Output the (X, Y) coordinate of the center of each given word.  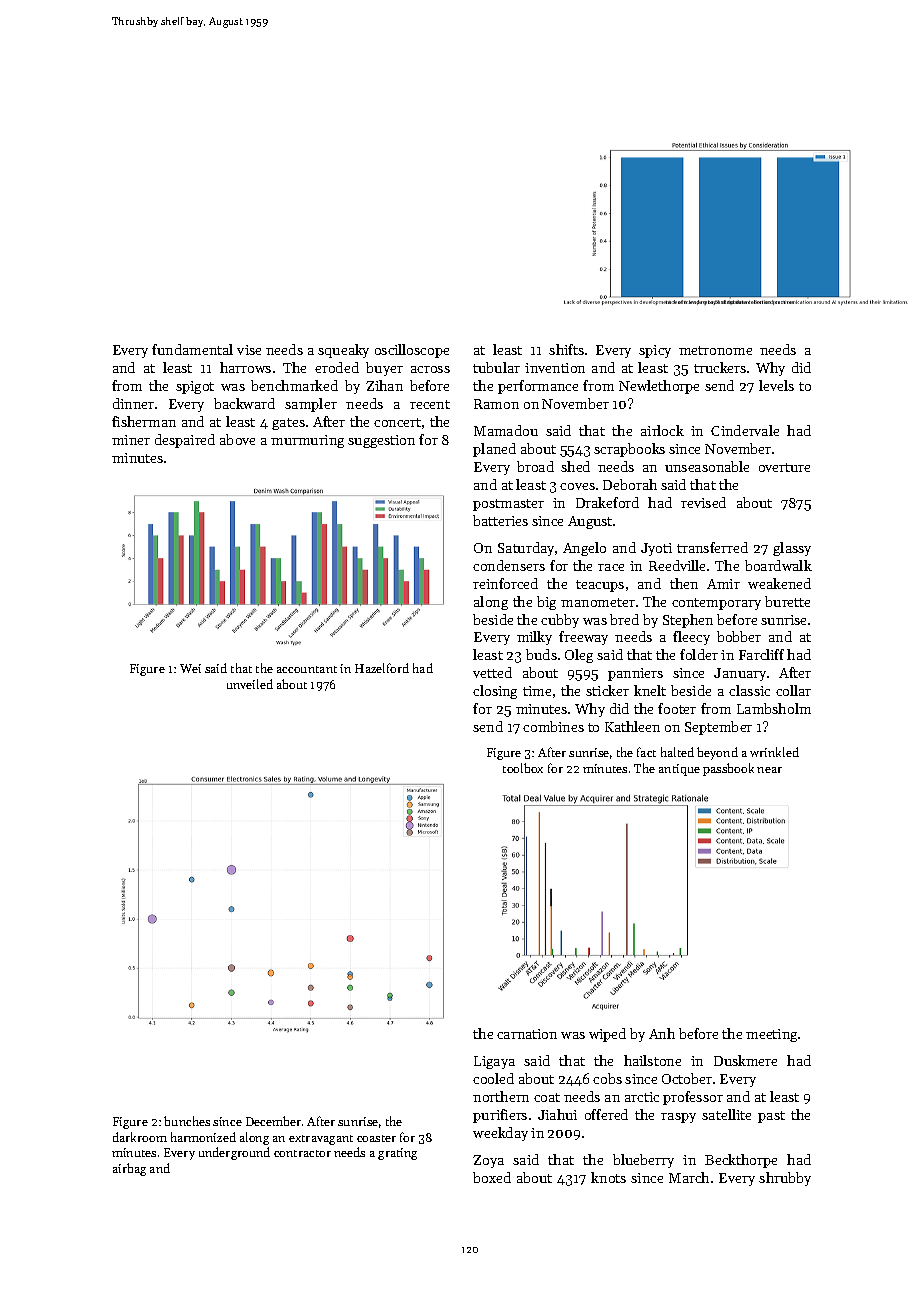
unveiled (250, 684)
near (769, 770)
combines (553, 726)
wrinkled (774, 752)
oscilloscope (412, 351)
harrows (245, 367)
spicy (655, 351)
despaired (185, 441)
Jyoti (656, 549)
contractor (302, 1153)
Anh (662, 1033)
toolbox (523, 768)
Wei (190, 668)
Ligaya (494, 1062)
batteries (500, 520)
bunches (187, 1121)
